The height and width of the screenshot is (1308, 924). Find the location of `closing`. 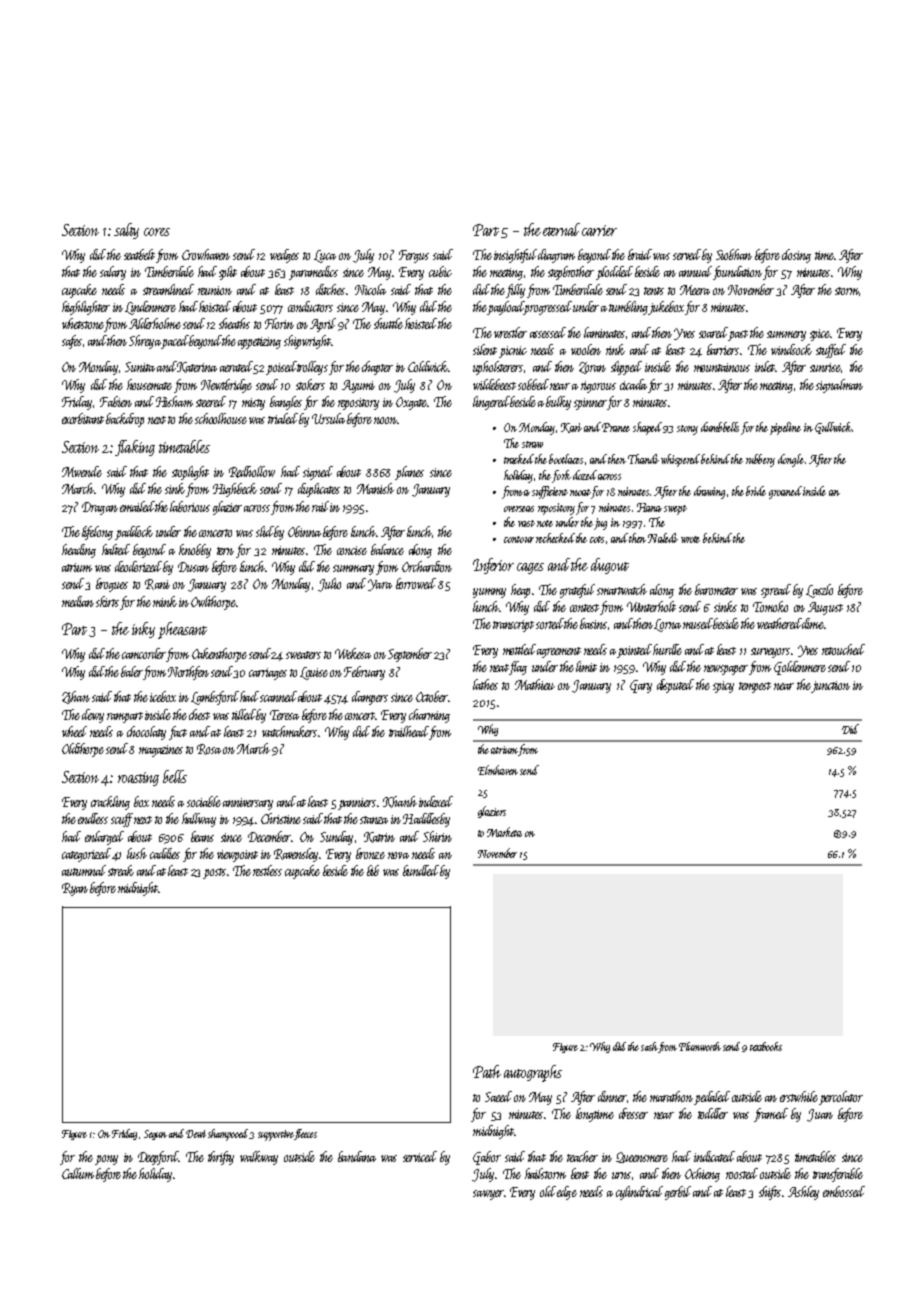

closing is located at coordinates (796, 256).
